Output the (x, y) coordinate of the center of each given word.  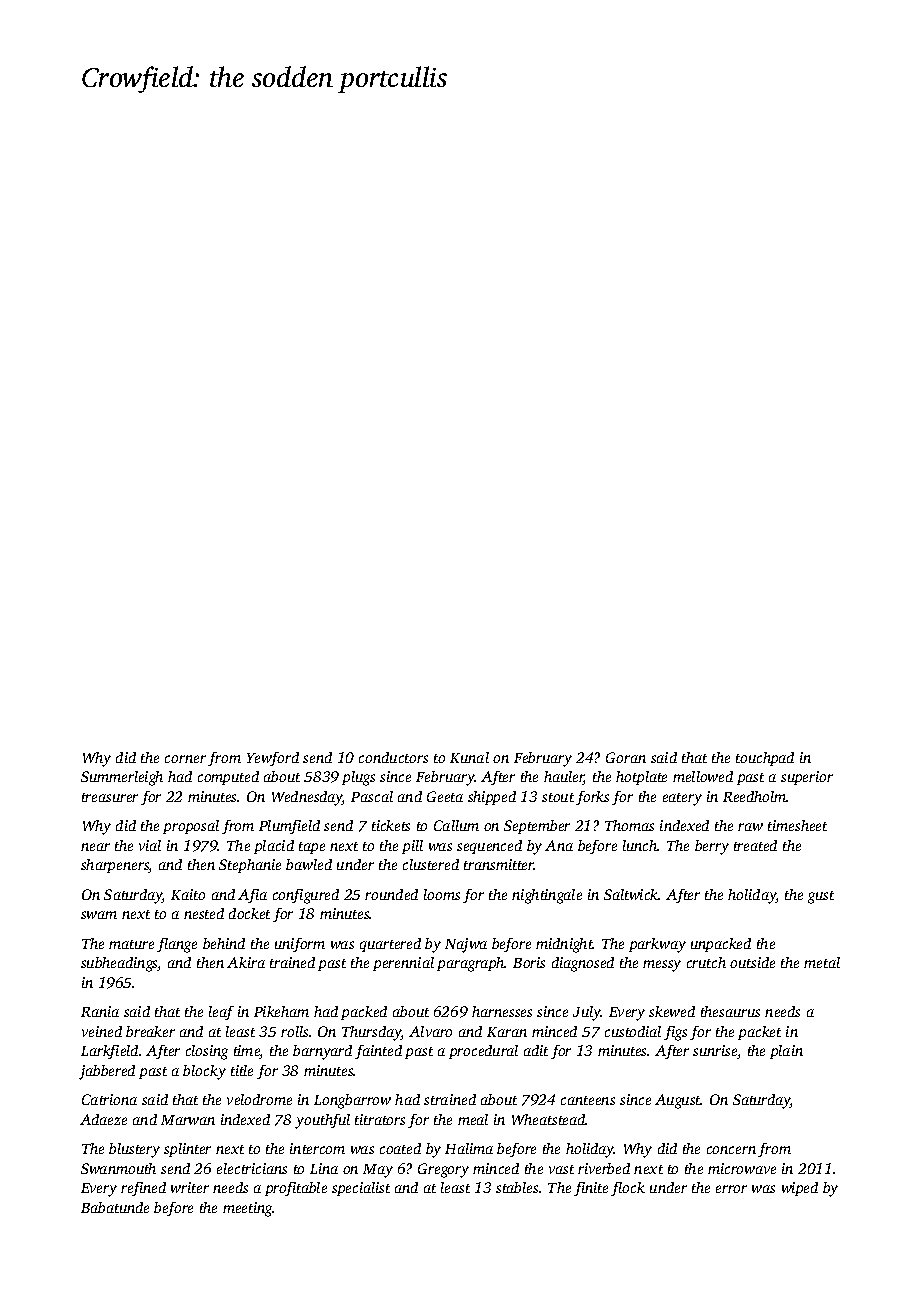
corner (185, 759)
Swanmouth (118, 1168)
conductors (393, 757)
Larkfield (109, 1052)
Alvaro (430, 1031)
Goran (626, 757)
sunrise (715, 1052)
